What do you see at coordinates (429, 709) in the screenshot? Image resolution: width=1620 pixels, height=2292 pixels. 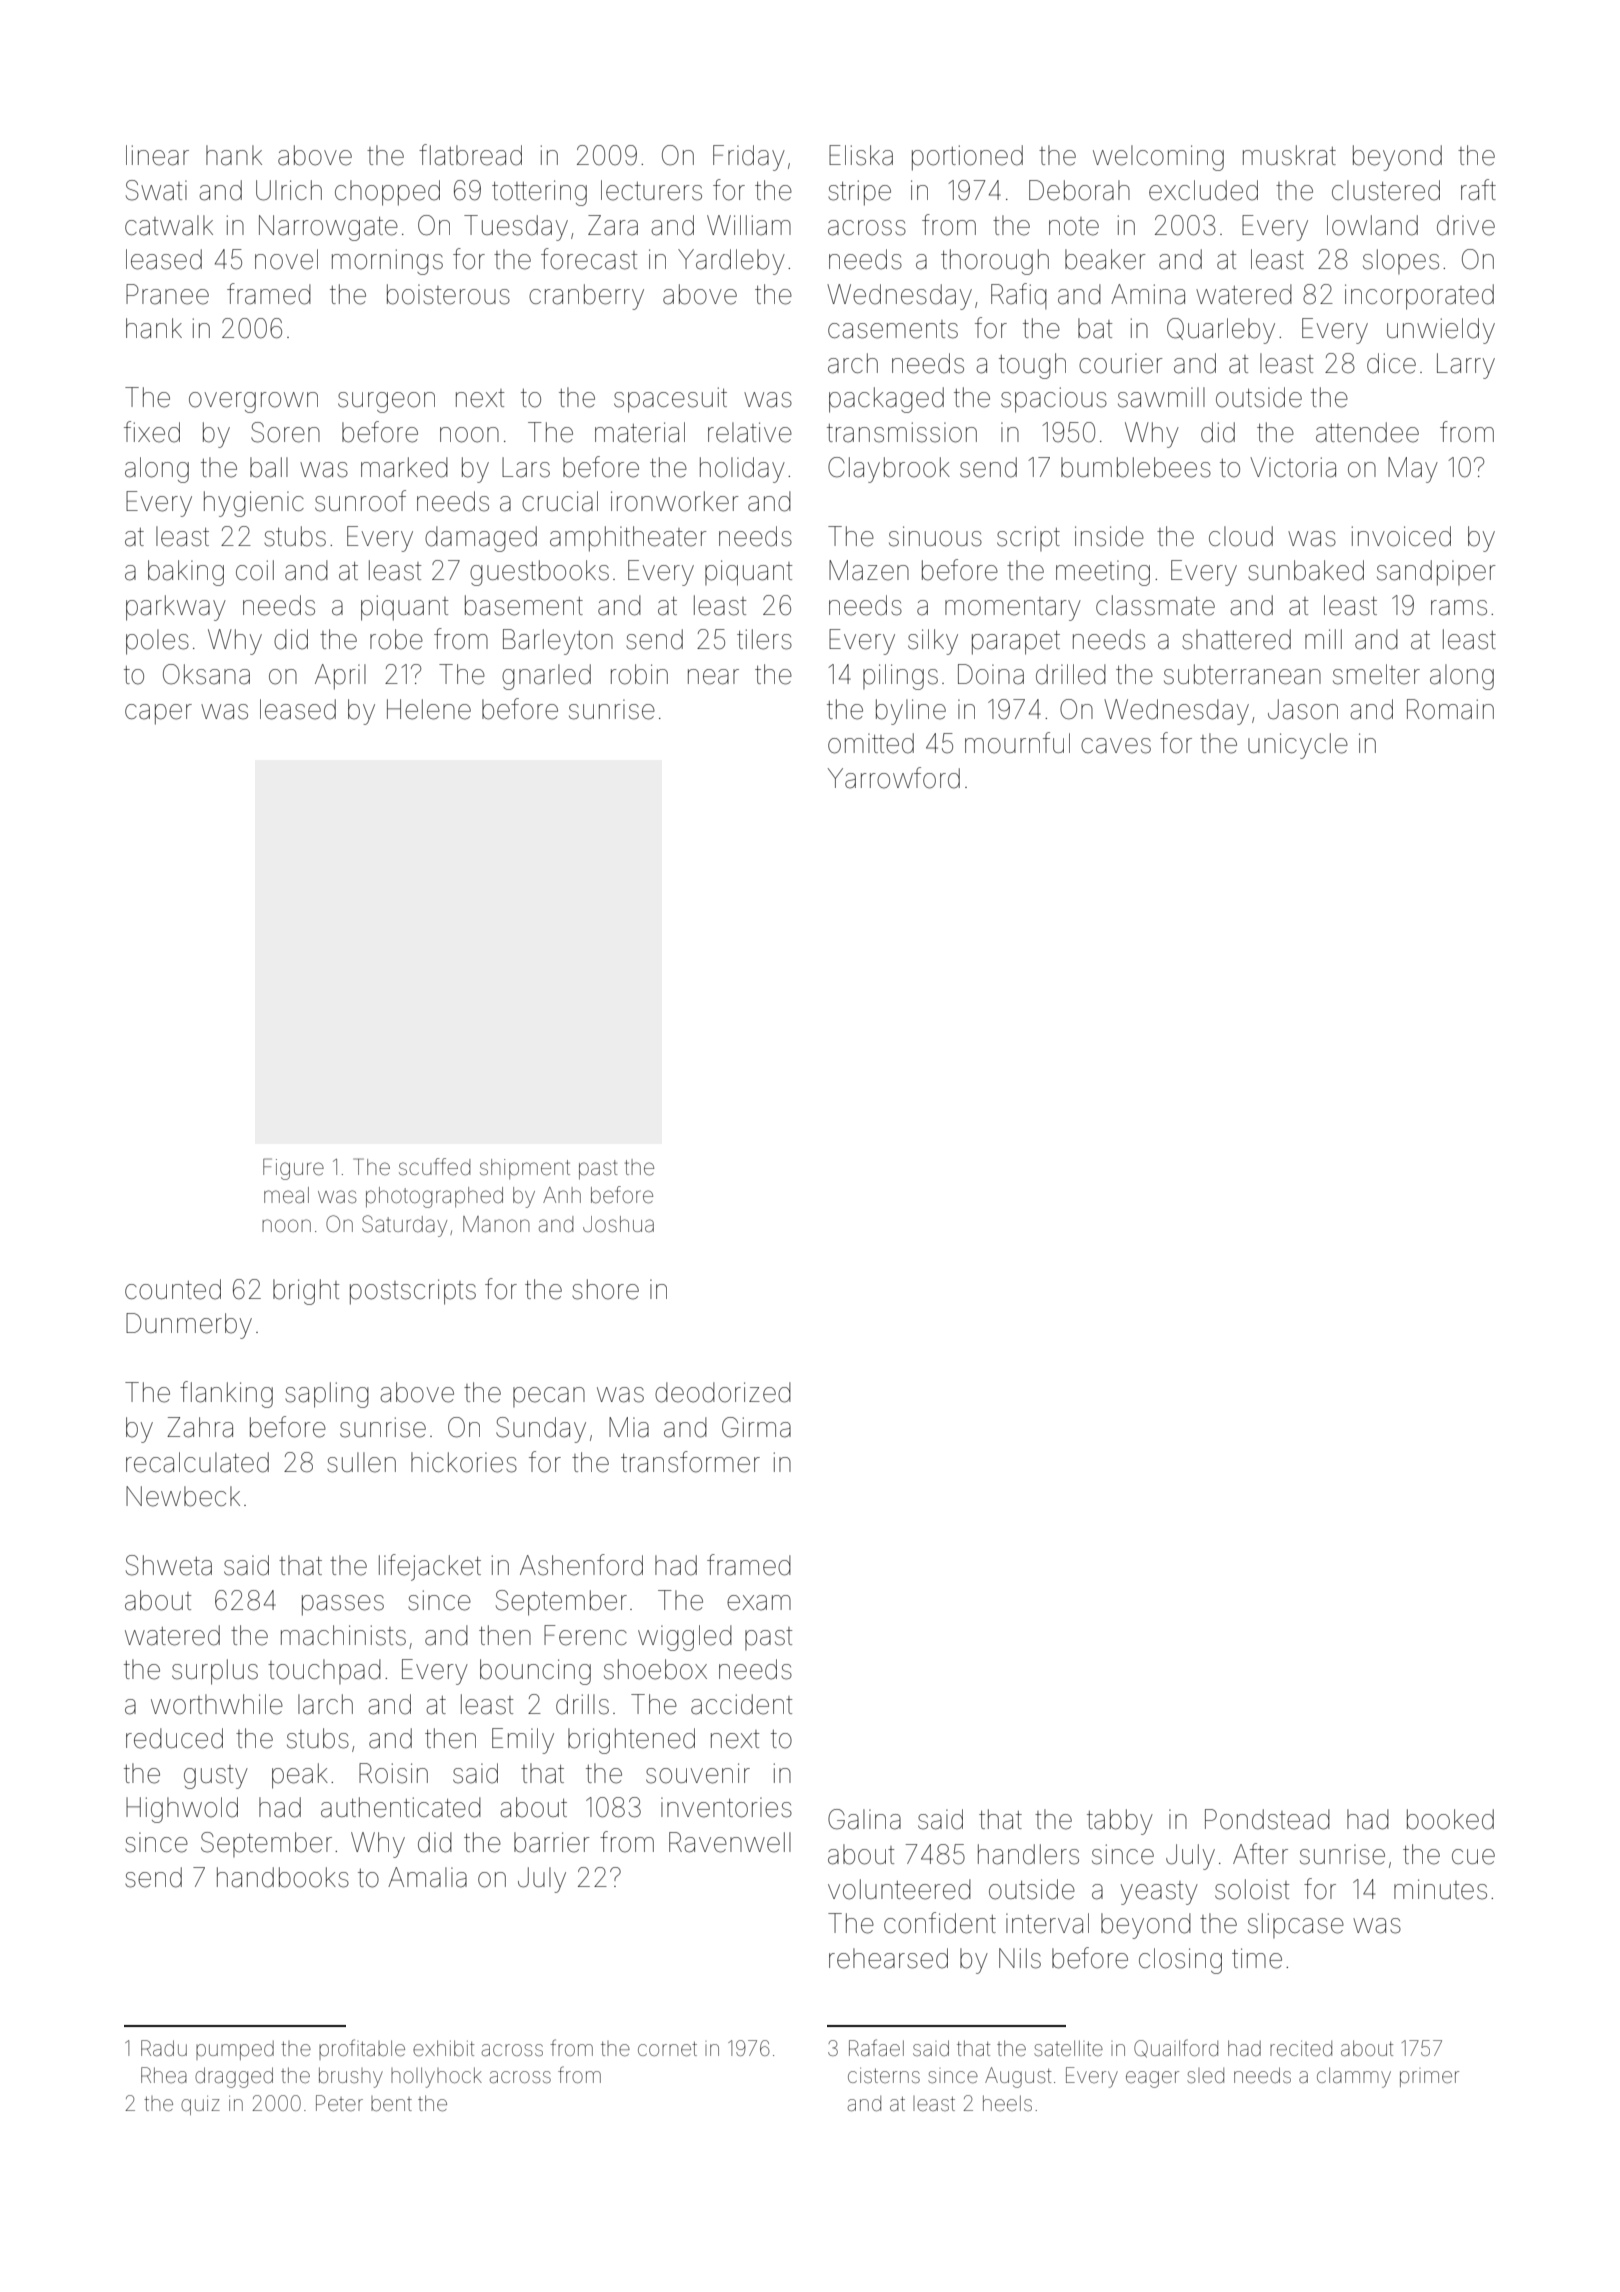 I see `Helene` at bounding box center [429, 709].
